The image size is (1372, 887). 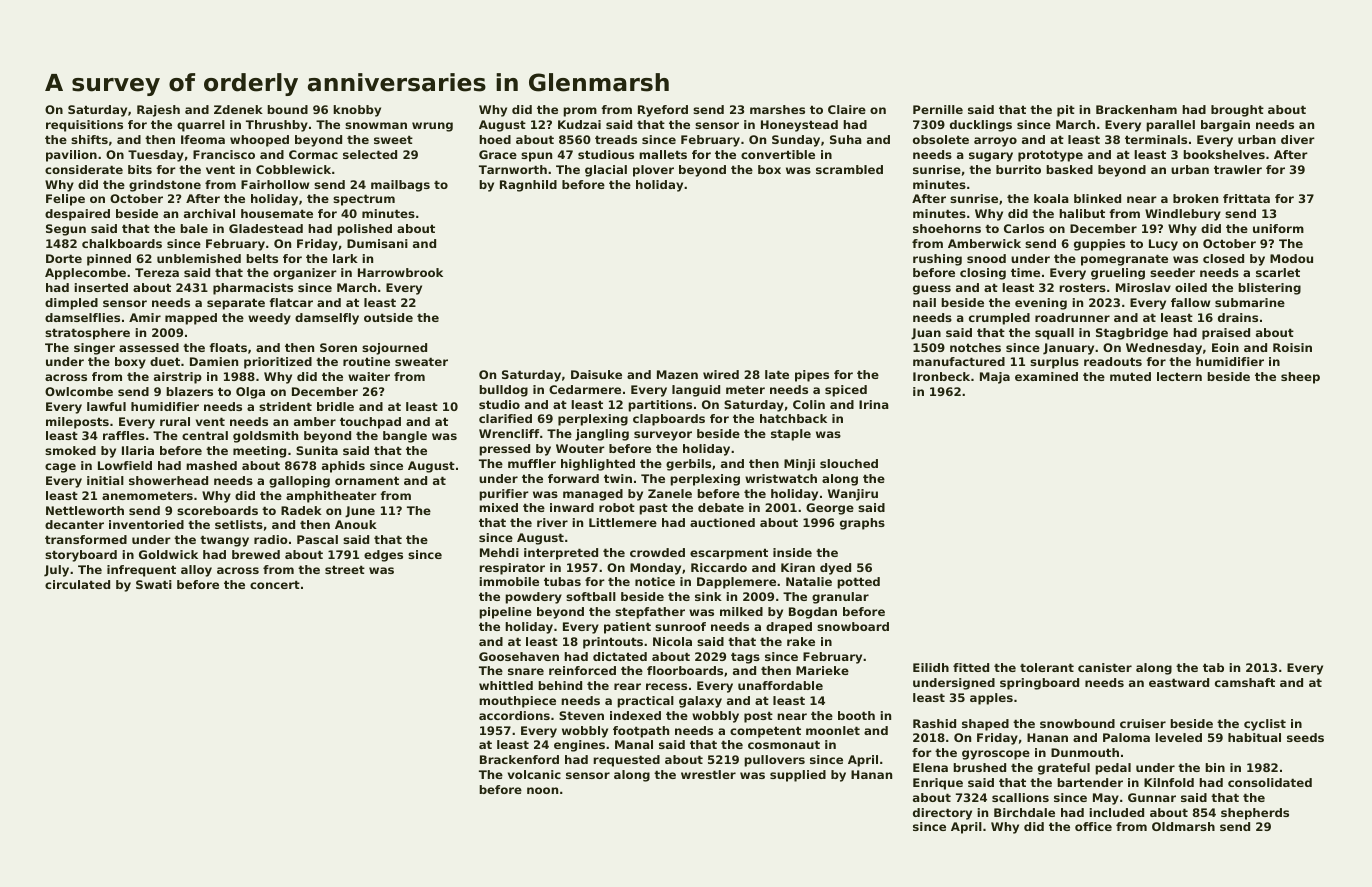 I want to click on noon, so click(x=542, y=790).
